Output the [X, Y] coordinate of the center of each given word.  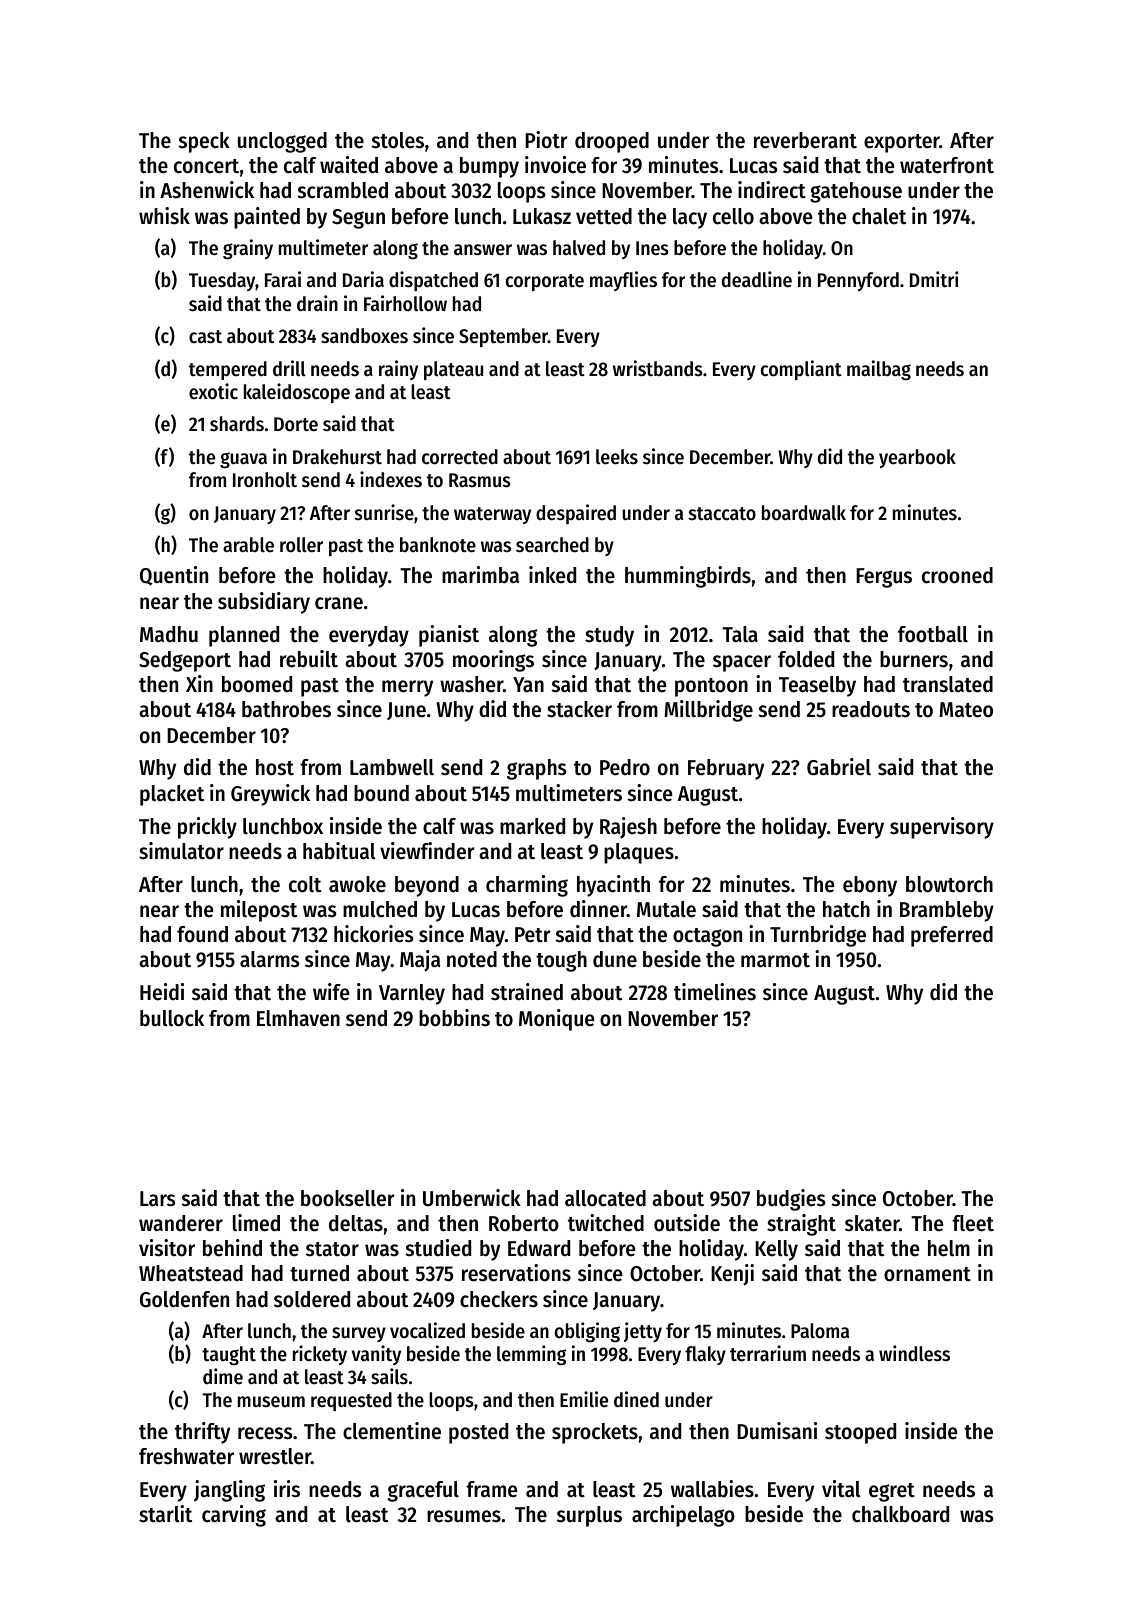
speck [204, 142]
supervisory [942, 828]
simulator [181, 851]
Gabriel [839, 767]
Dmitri [934, 279]
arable [248, 545]
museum [271, 1402]
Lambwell [392, 767]
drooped [612, 142]
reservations [516, 1273]
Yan [528, 685]
